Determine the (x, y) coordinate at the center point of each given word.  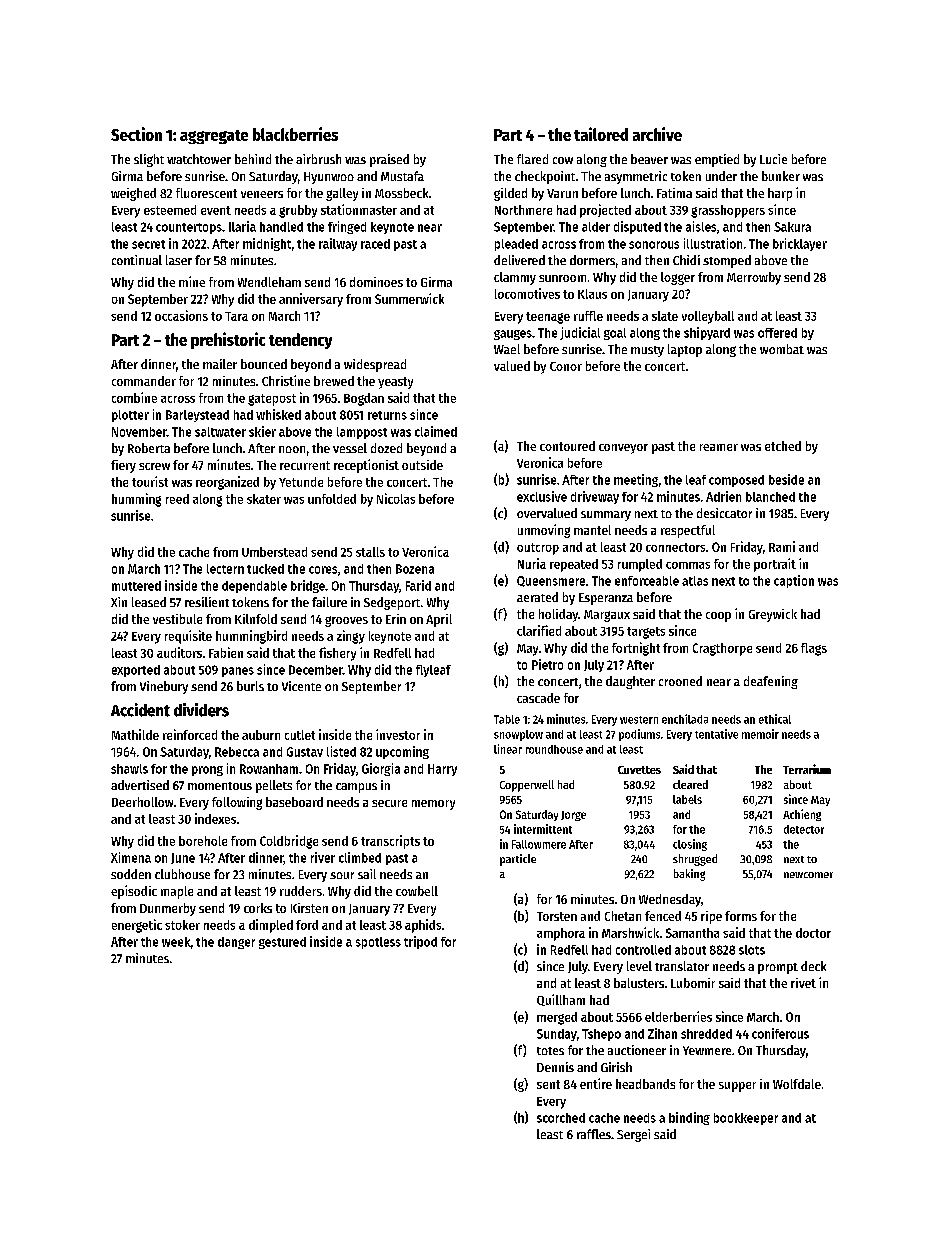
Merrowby (754, 278)
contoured (567, 446)
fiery (123, 466)
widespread (375, 365)
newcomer (808, 875)
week (176, 942)
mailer (220, 364)
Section (136, 134)
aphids (423, 926)
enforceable (647, 581)
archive (657, 134)
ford (307, 925)
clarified (539, 630)
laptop (685, 350)
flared (532, 159)
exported (136, 671)
